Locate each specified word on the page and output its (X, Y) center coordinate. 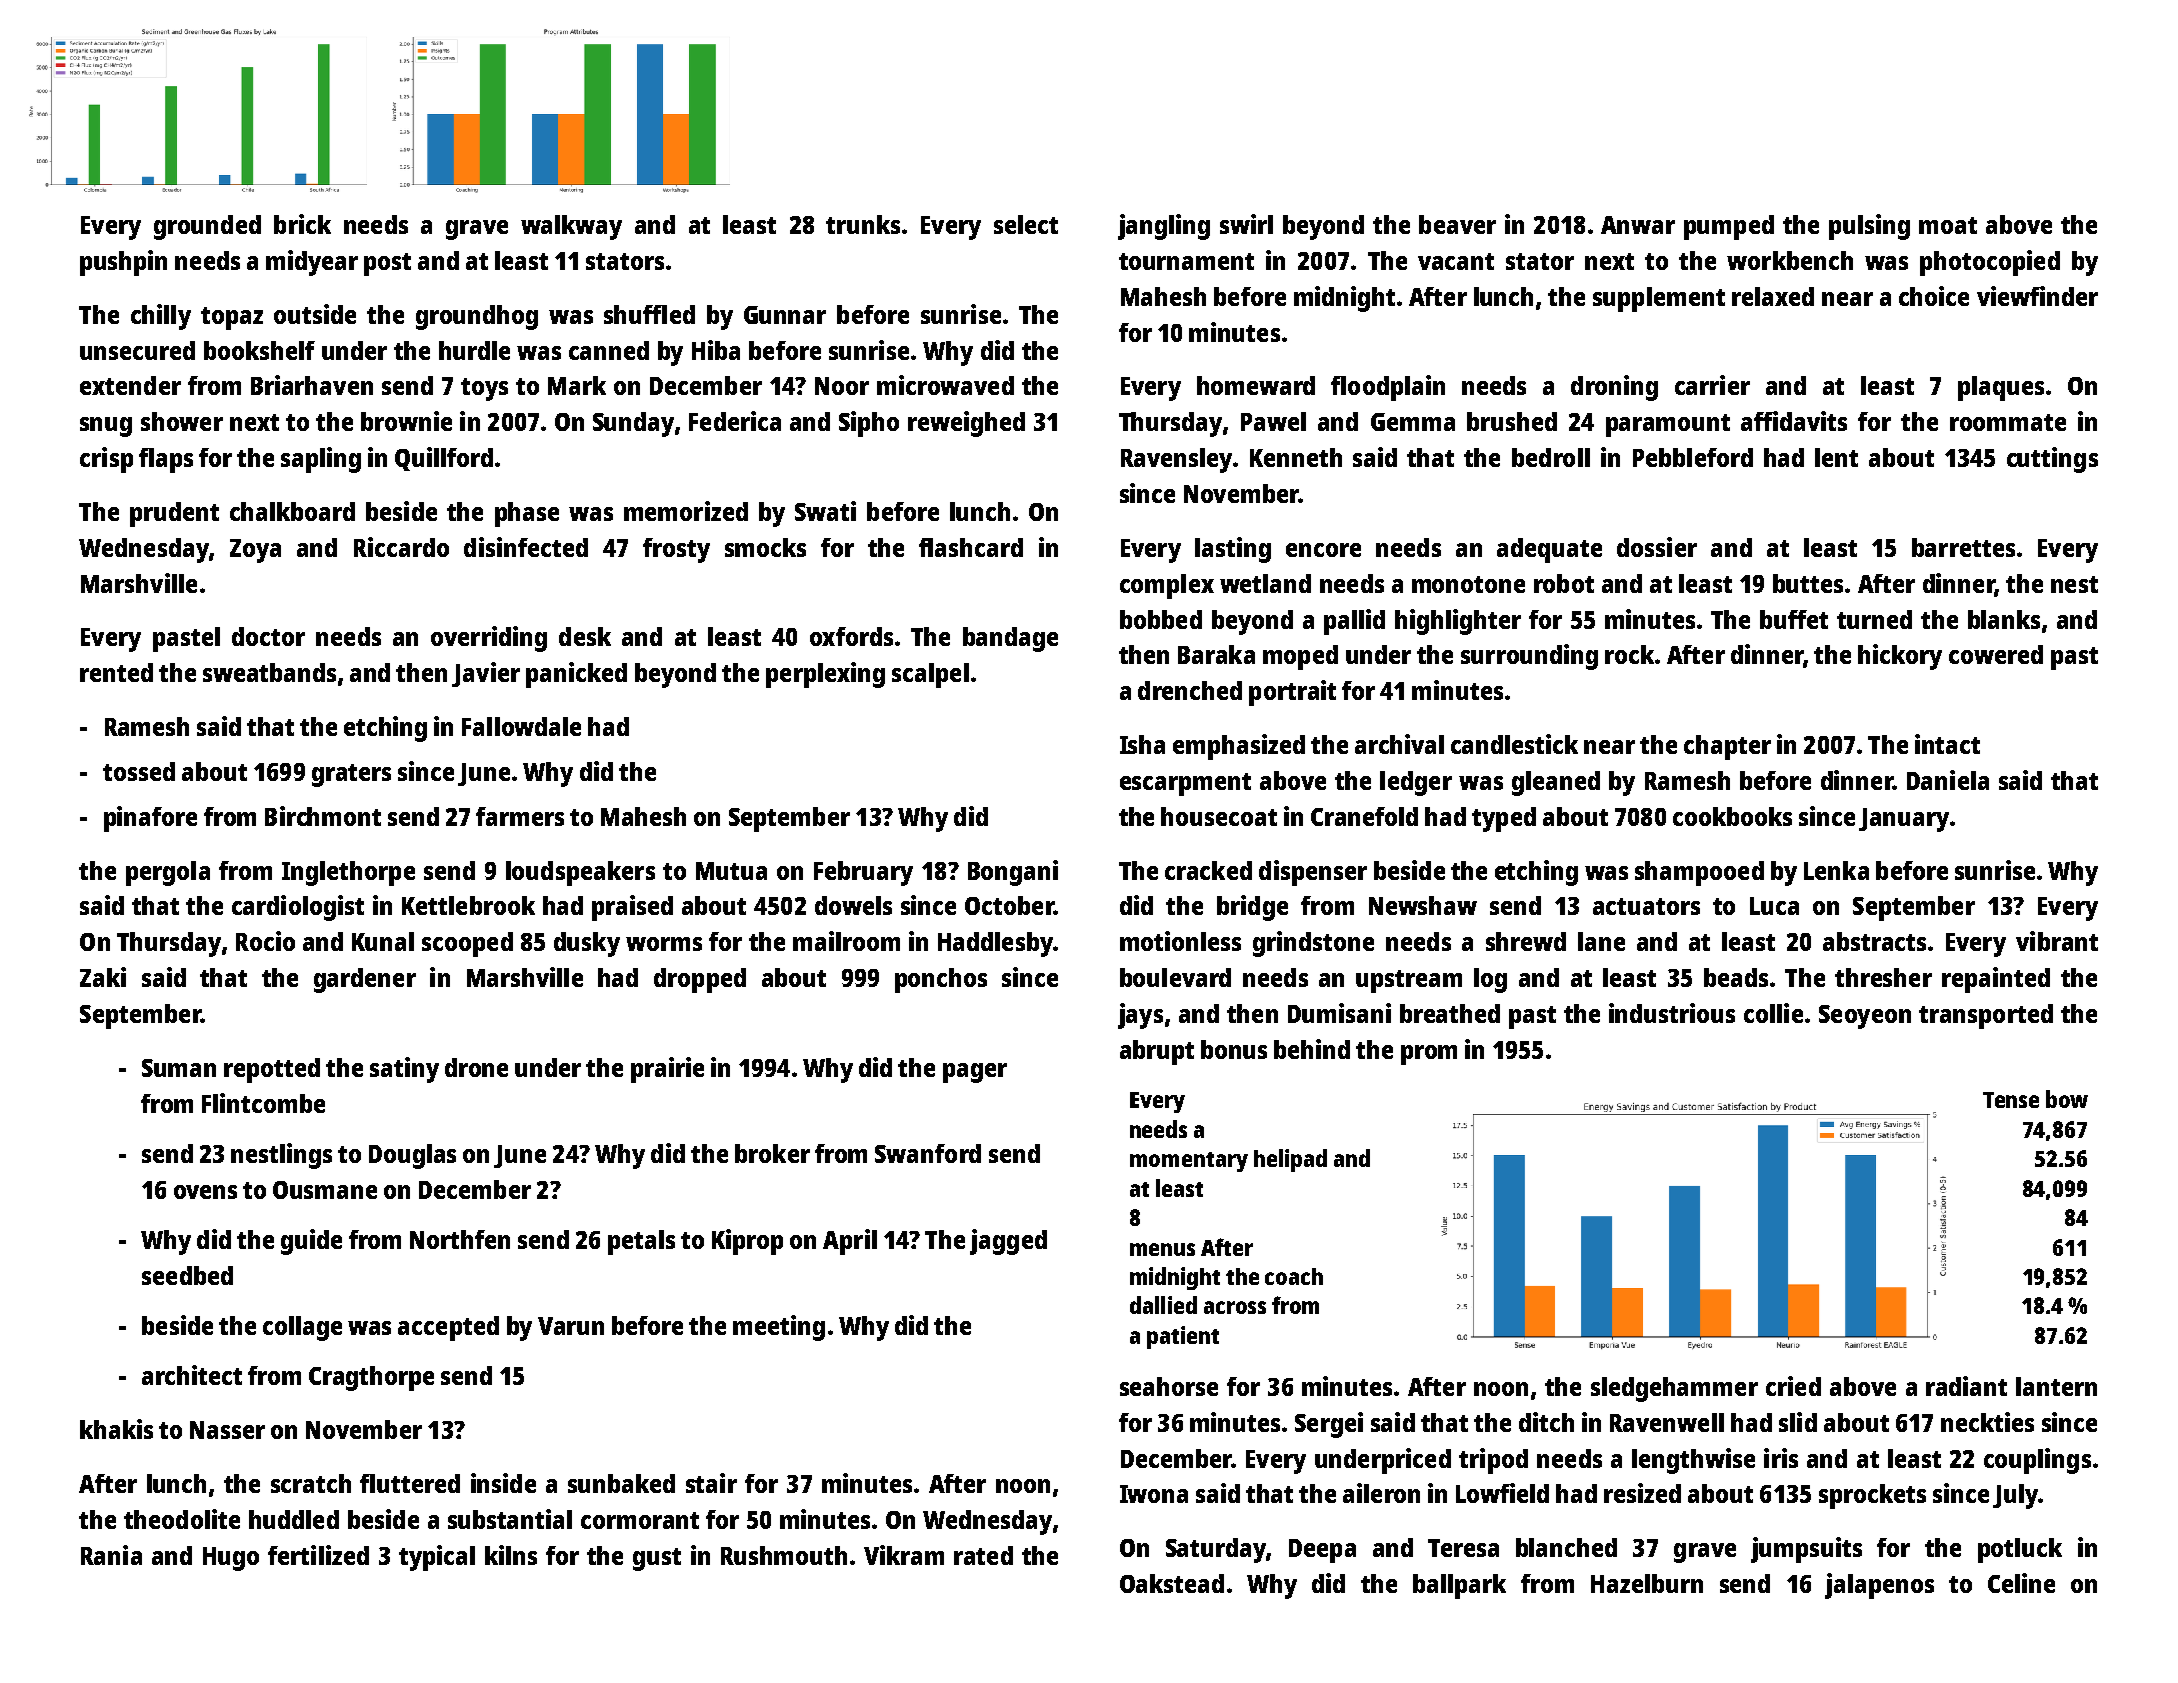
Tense (2011, 1100)
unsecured (137, 350)
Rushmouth (784, 1555)
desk (585, 636)
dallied (1163, 1305)
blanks (2004, 619)
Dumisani (1339, 1013)
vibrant (2057, 941)
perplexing (825, 675)
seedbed (187, 1275)
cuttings (2052, 460)
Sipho (869, 424)
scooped (467, 944)
